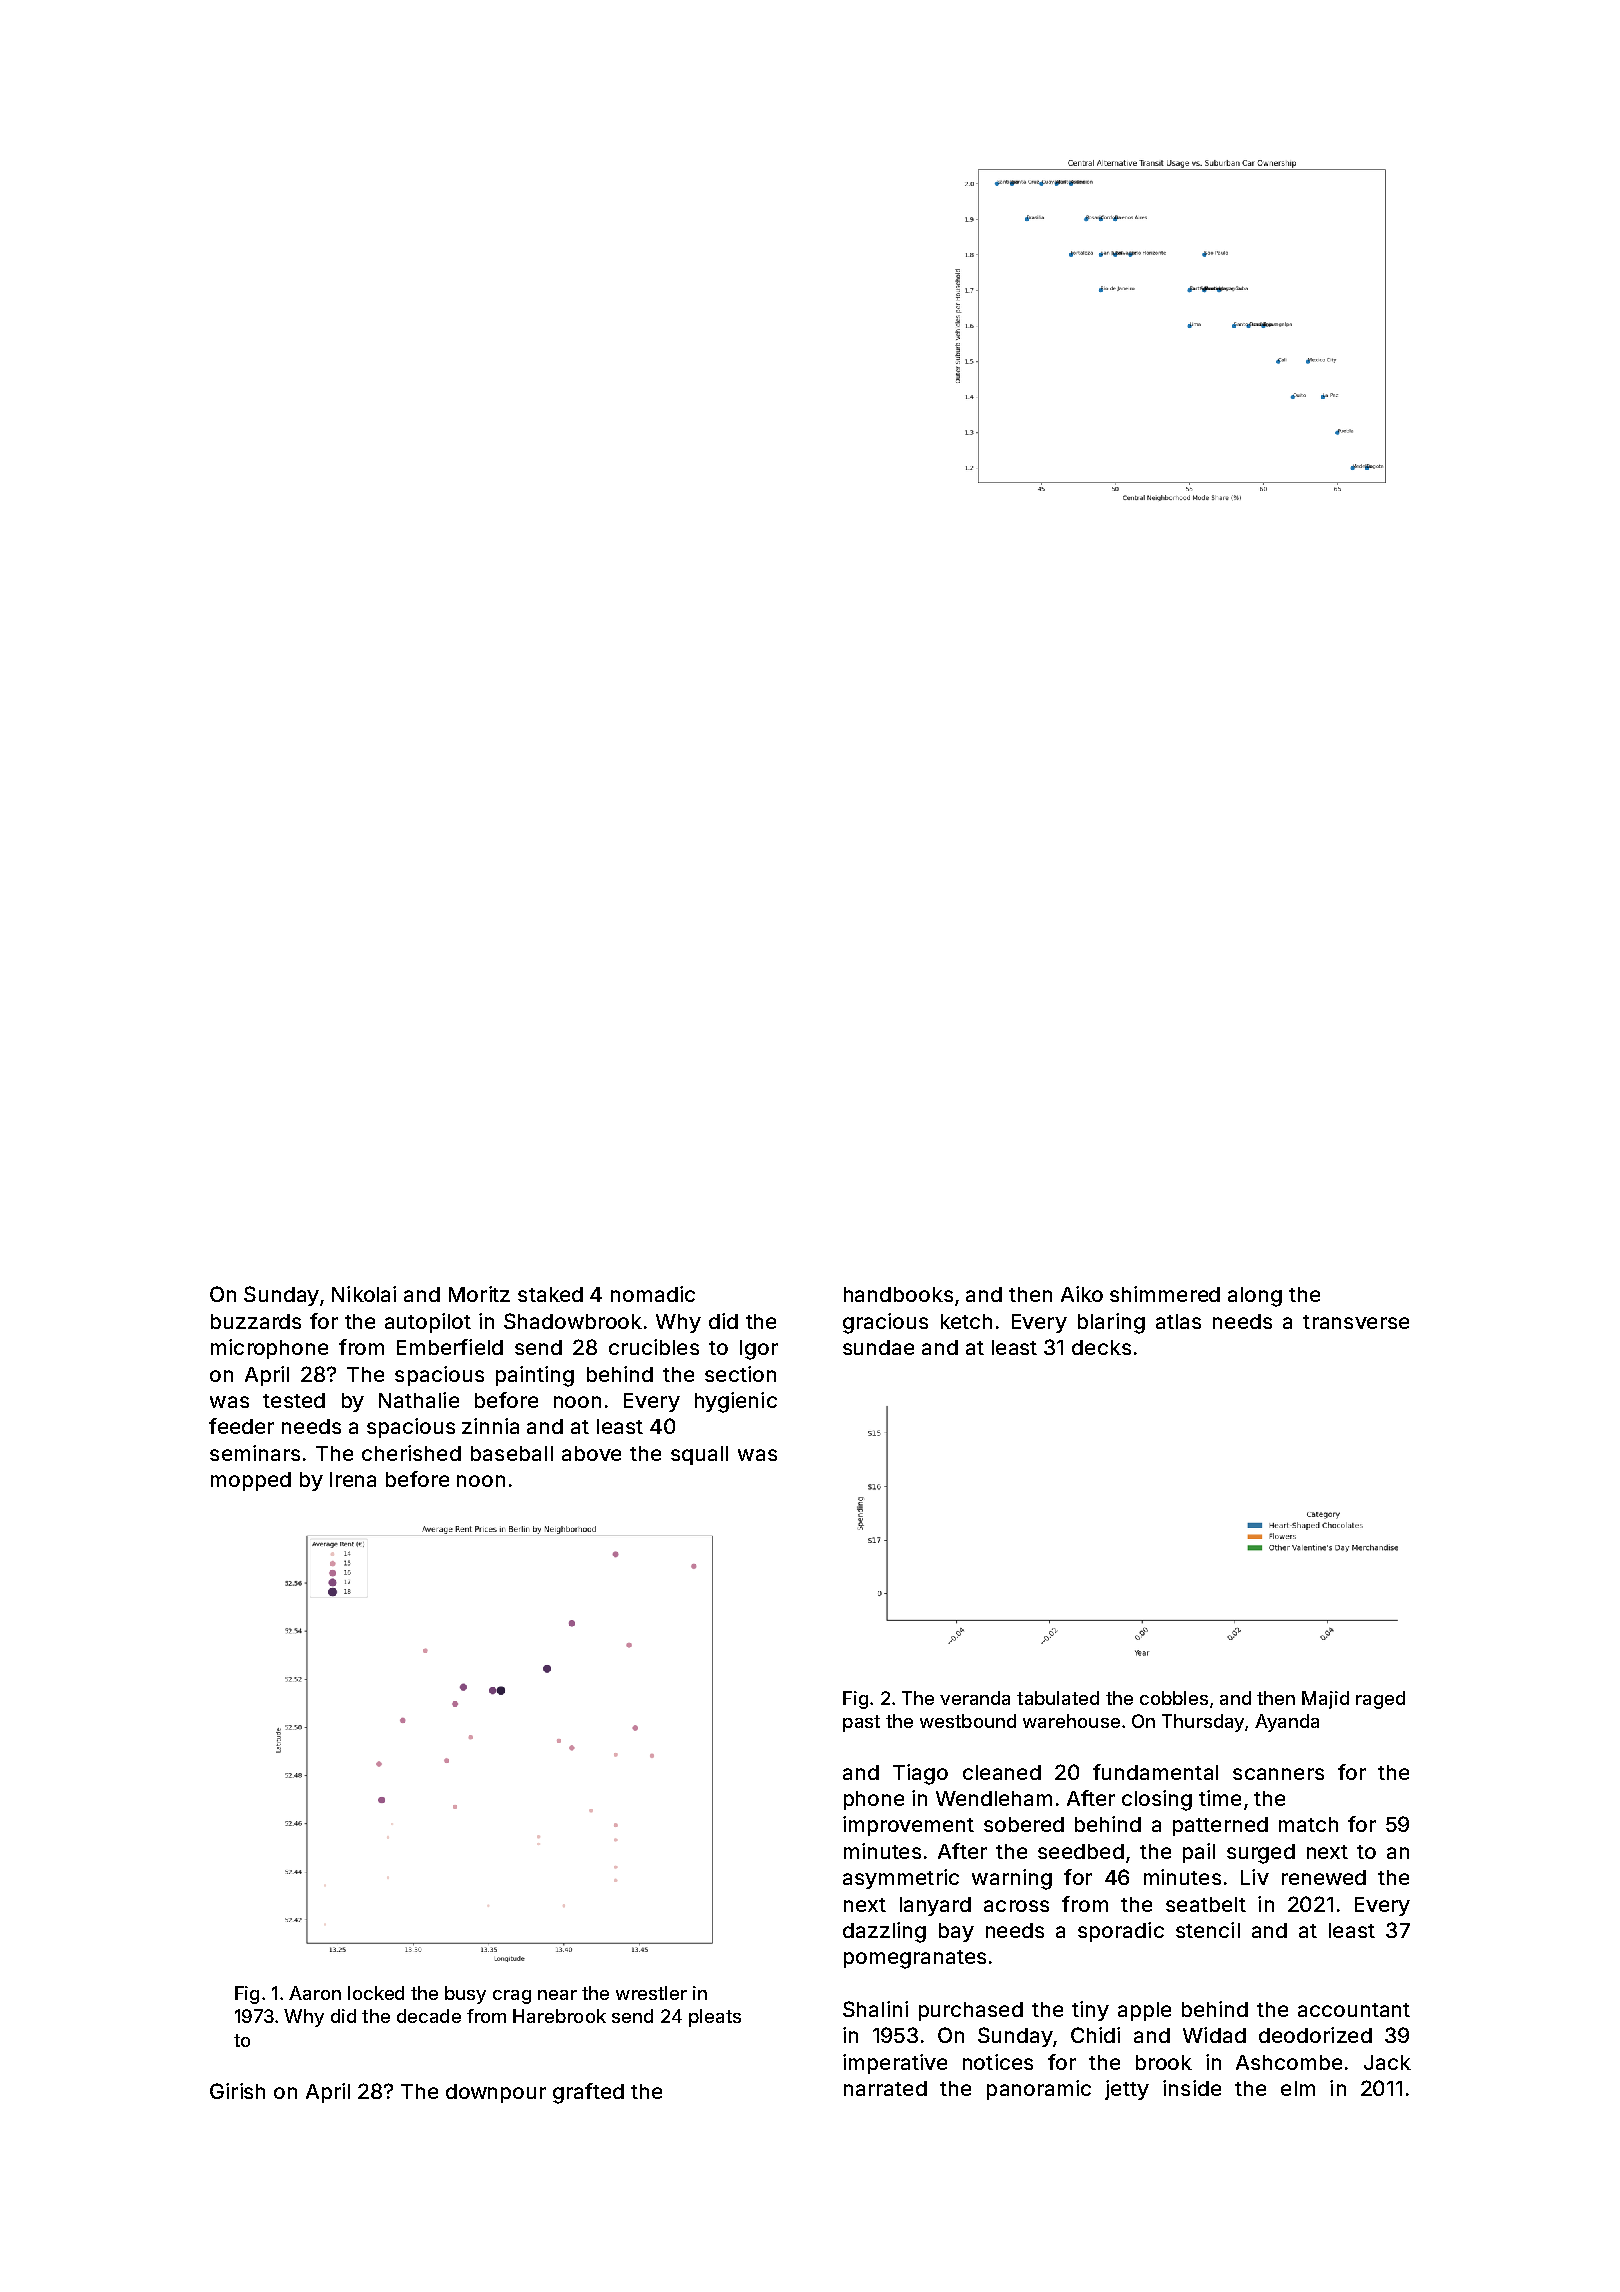  Describe the element at coordinates (1255, 1297) in the image. I see `along` at that location.
